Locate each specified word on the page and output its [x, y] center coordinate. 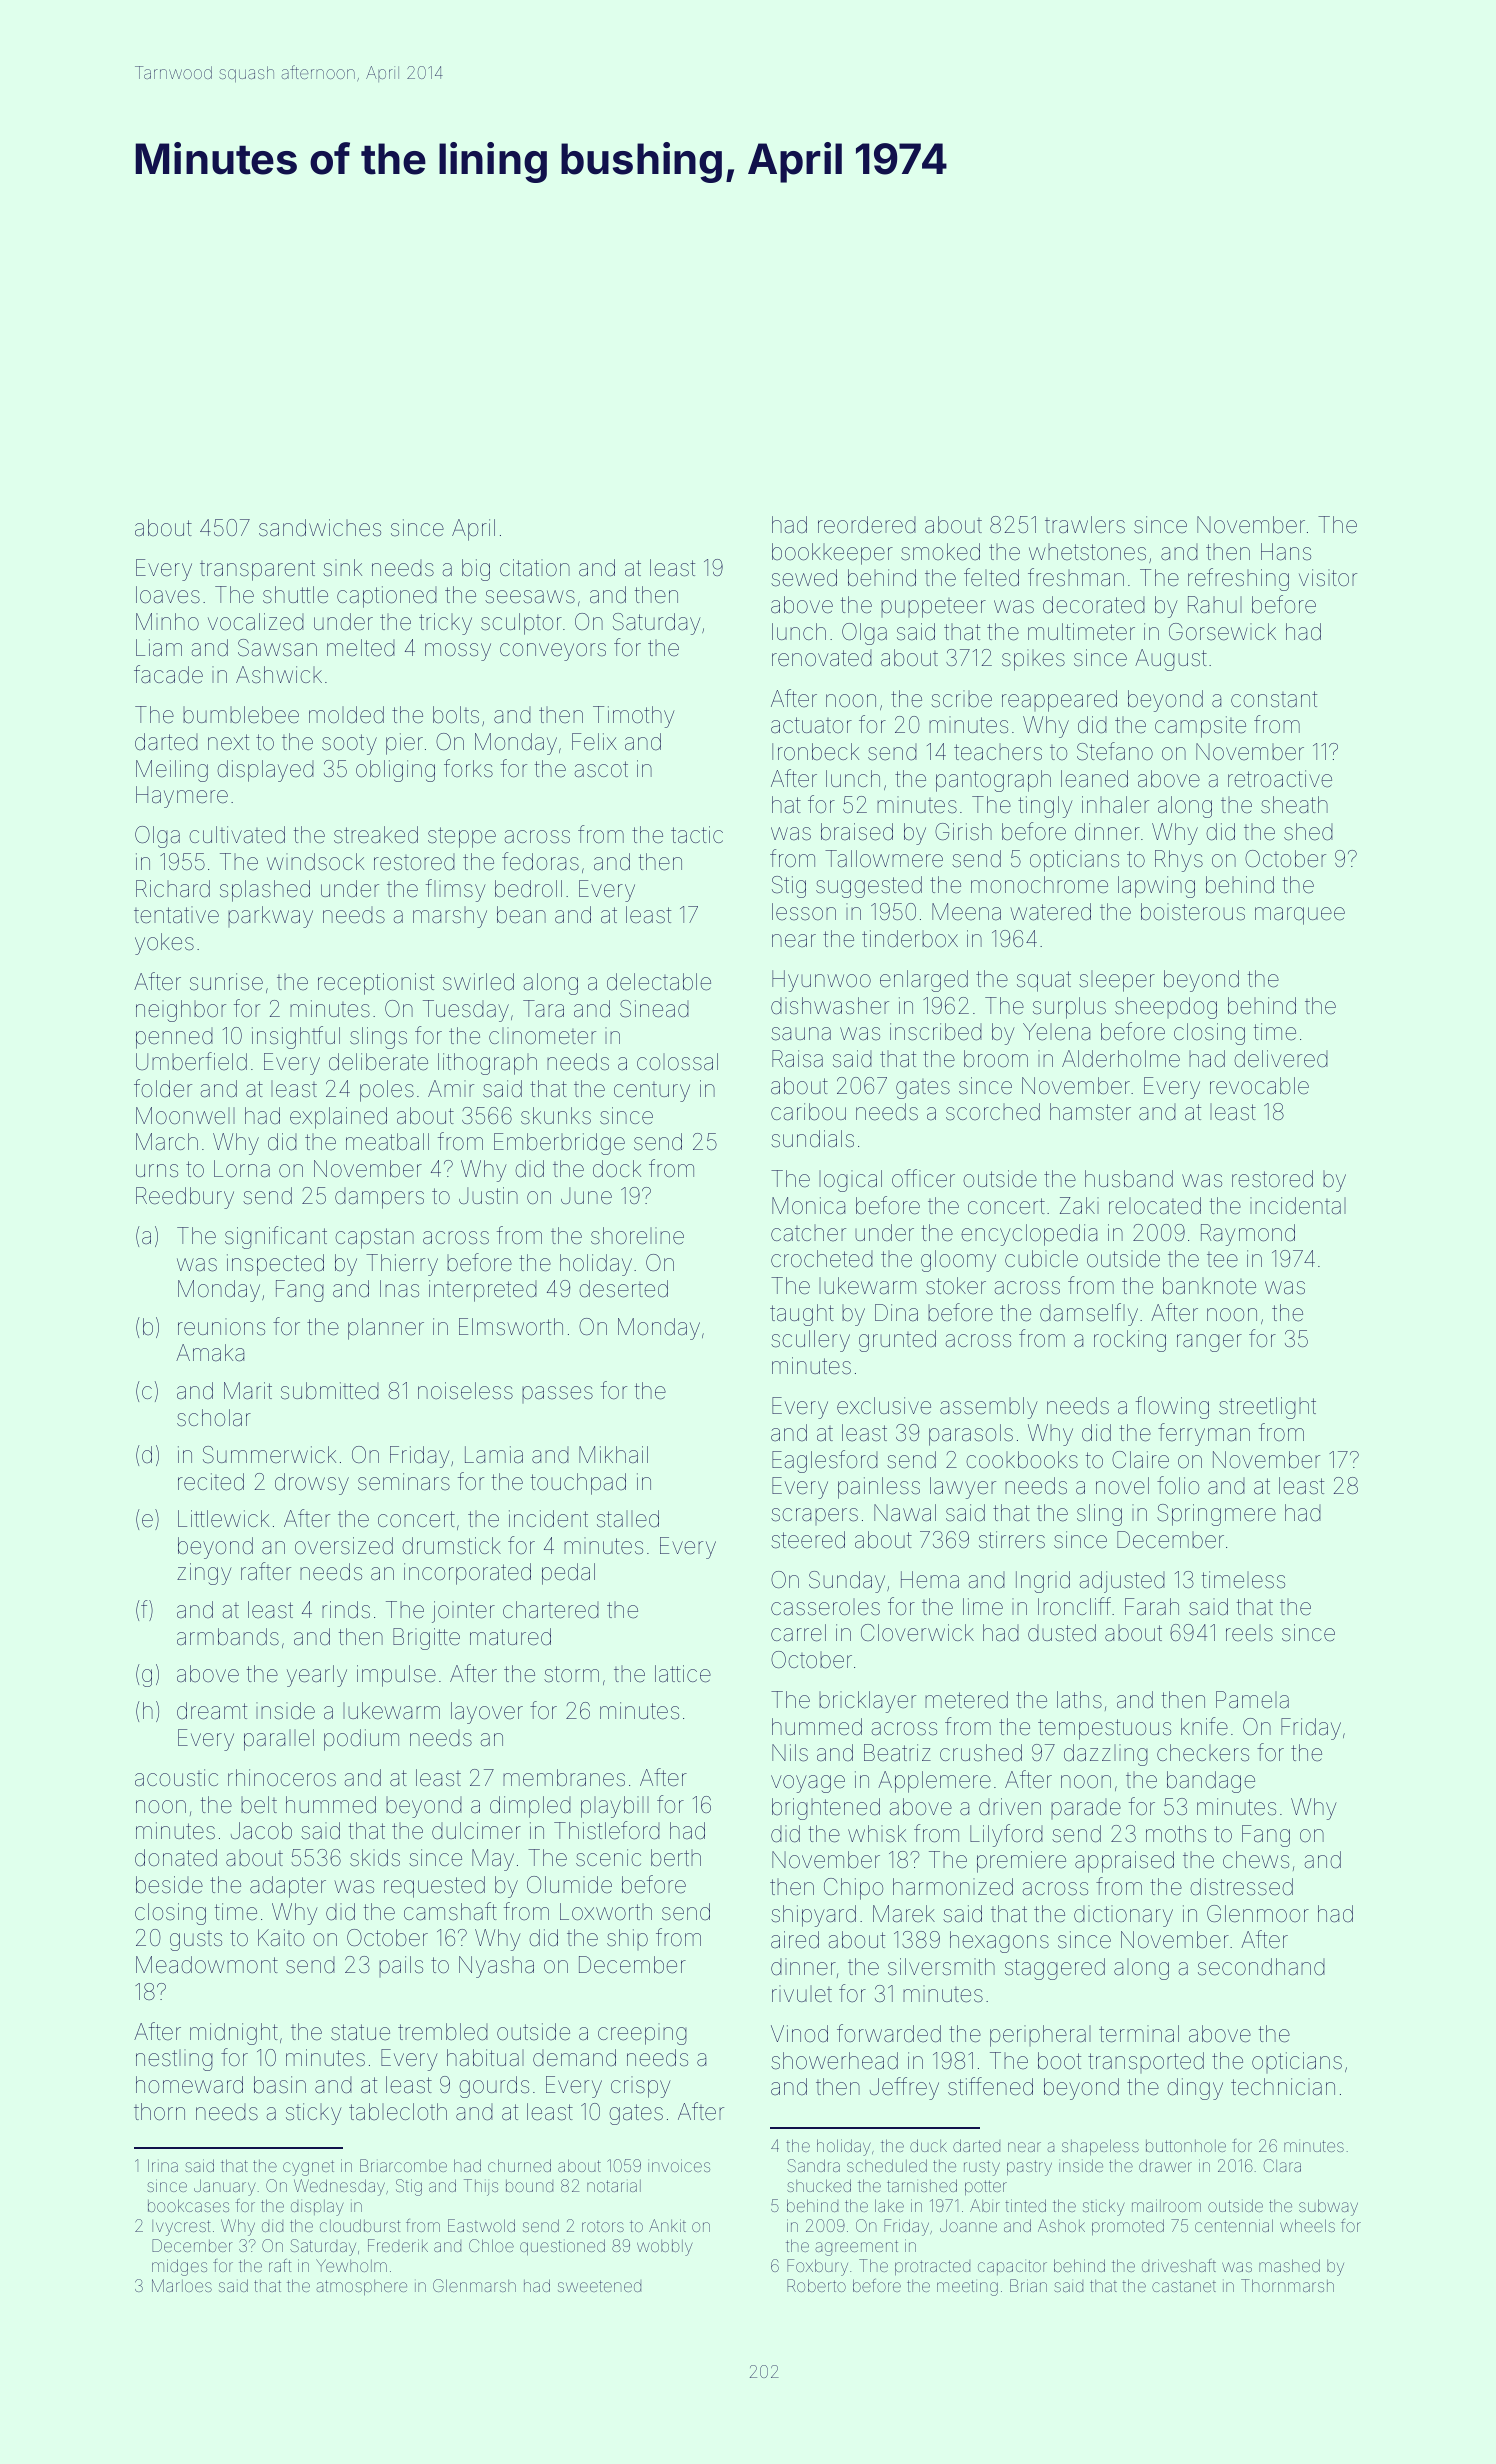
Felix [594, 742]
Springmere [1216, 1515]
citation [535, 567]
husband [1129, 1179]
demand [574, 2058]
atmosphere [361, 2287]
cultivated [237, 835]
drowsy [312, 1484]
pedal [568, 1574]
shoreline [637, 1236]
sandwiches [320, 528]
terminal [1139, 2034]
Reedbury [185, 1198]
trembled [443, 2032]
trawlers [1085, 525]
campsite [1200, 727]
